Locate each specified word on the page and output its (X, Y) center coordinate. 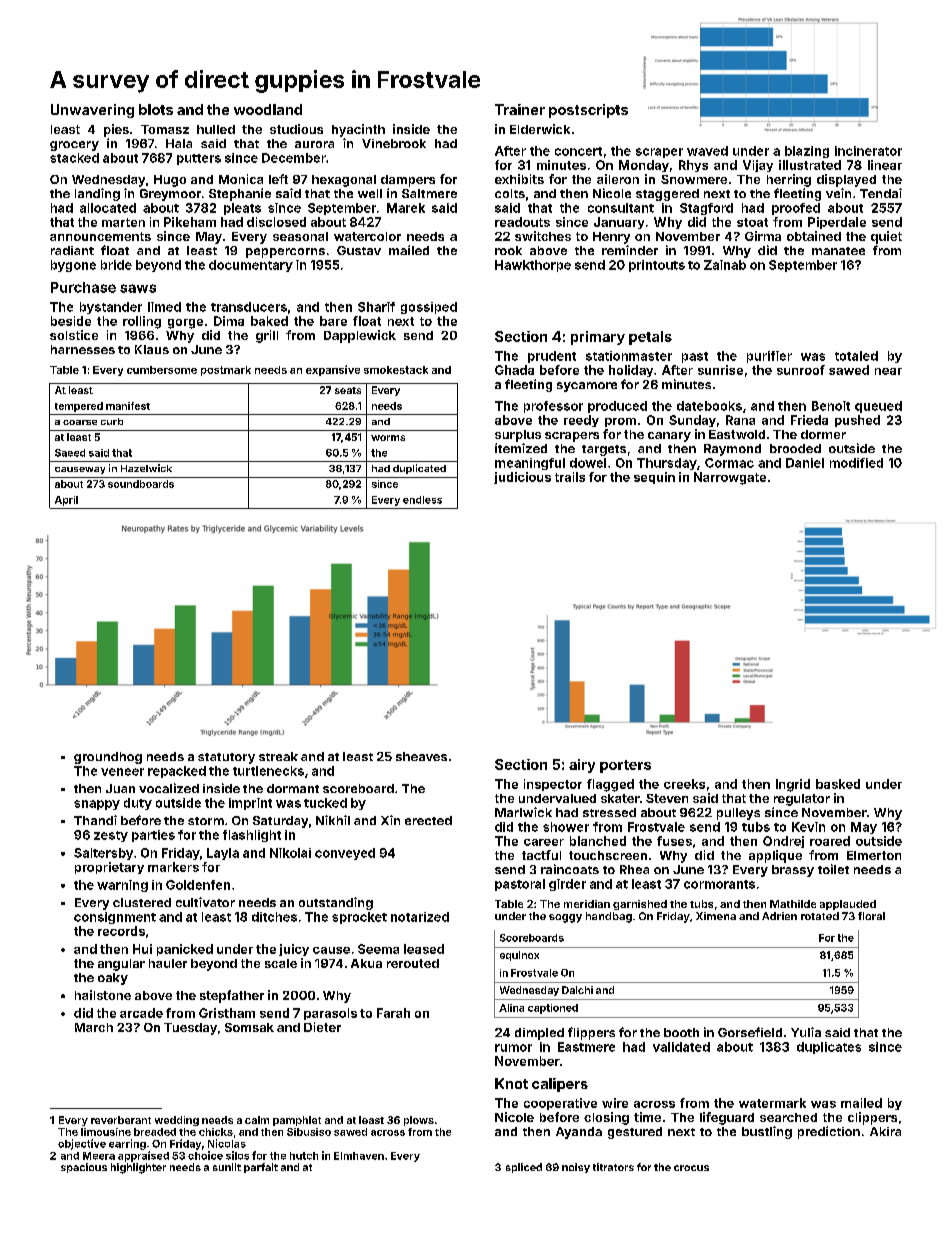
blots (156, 109)
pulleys (738, 814)
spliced (524, 1168)
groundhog (108, 758)
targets (604, 450)
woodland (268, 109)
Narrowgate (730, 478)
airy (582, 766)
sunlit (227, 1167)
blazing (807, 152)
